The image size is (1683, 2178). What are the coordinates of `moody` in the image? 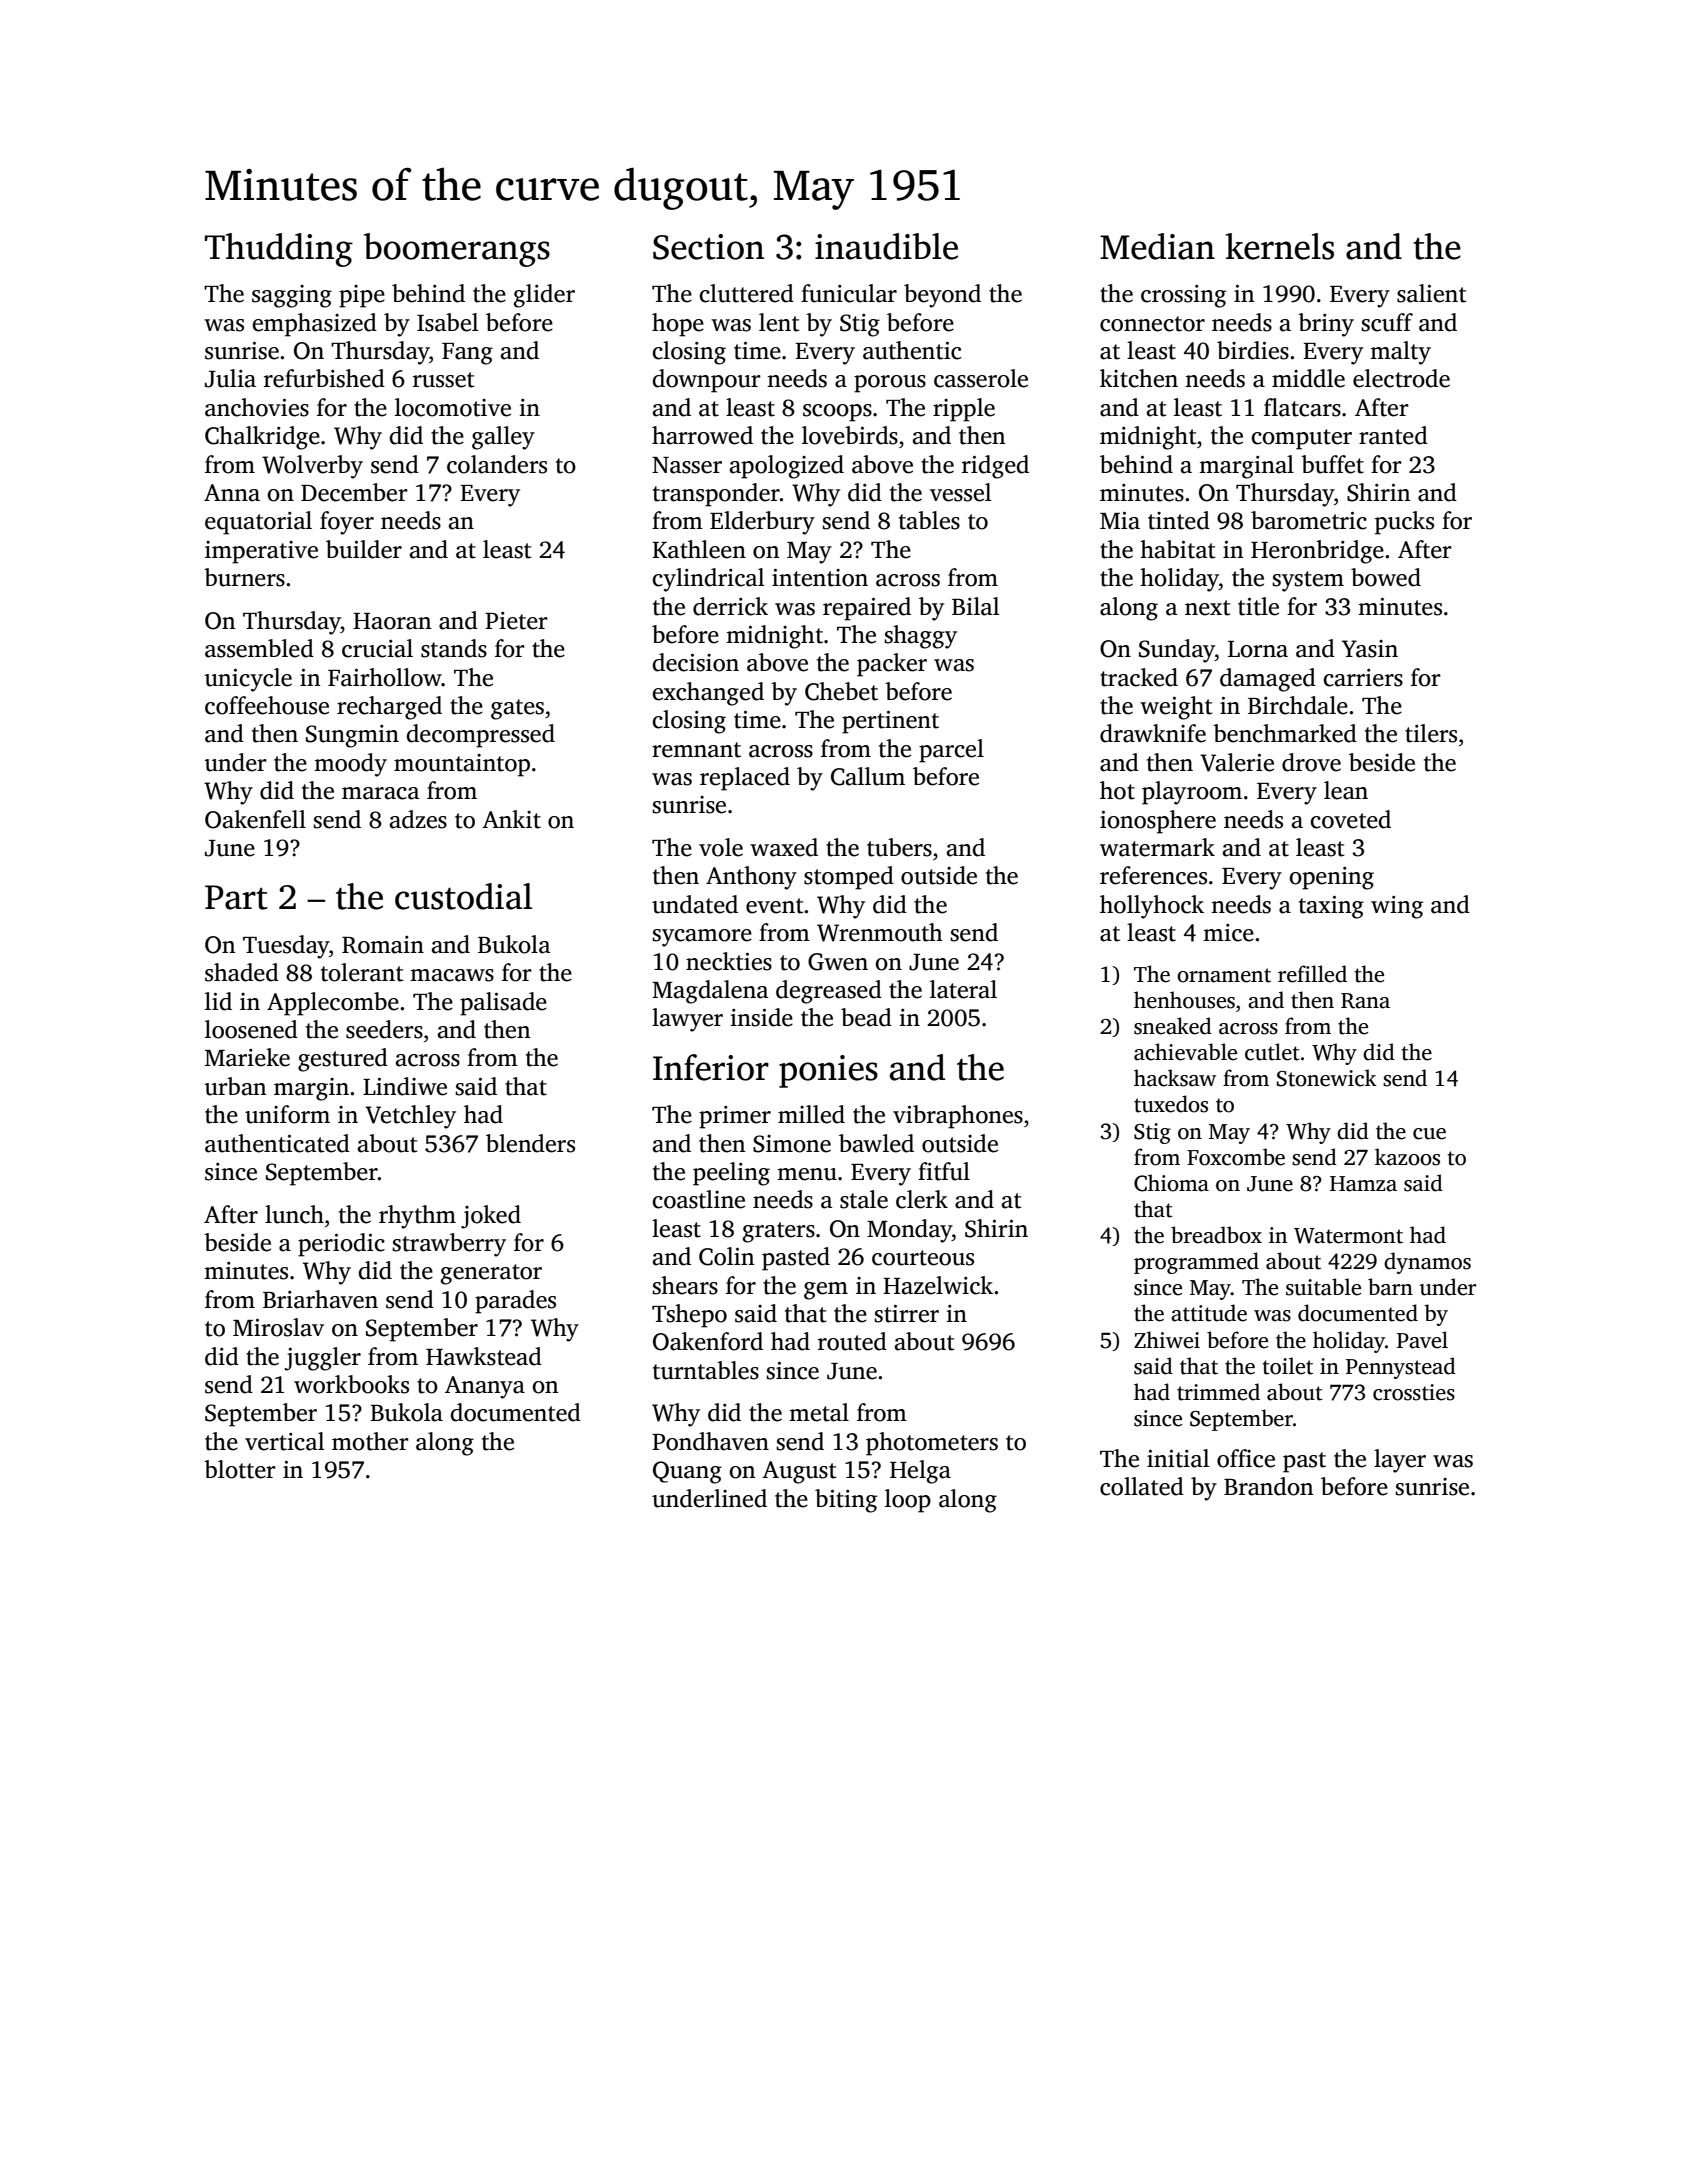 It's located at (350, 765).
